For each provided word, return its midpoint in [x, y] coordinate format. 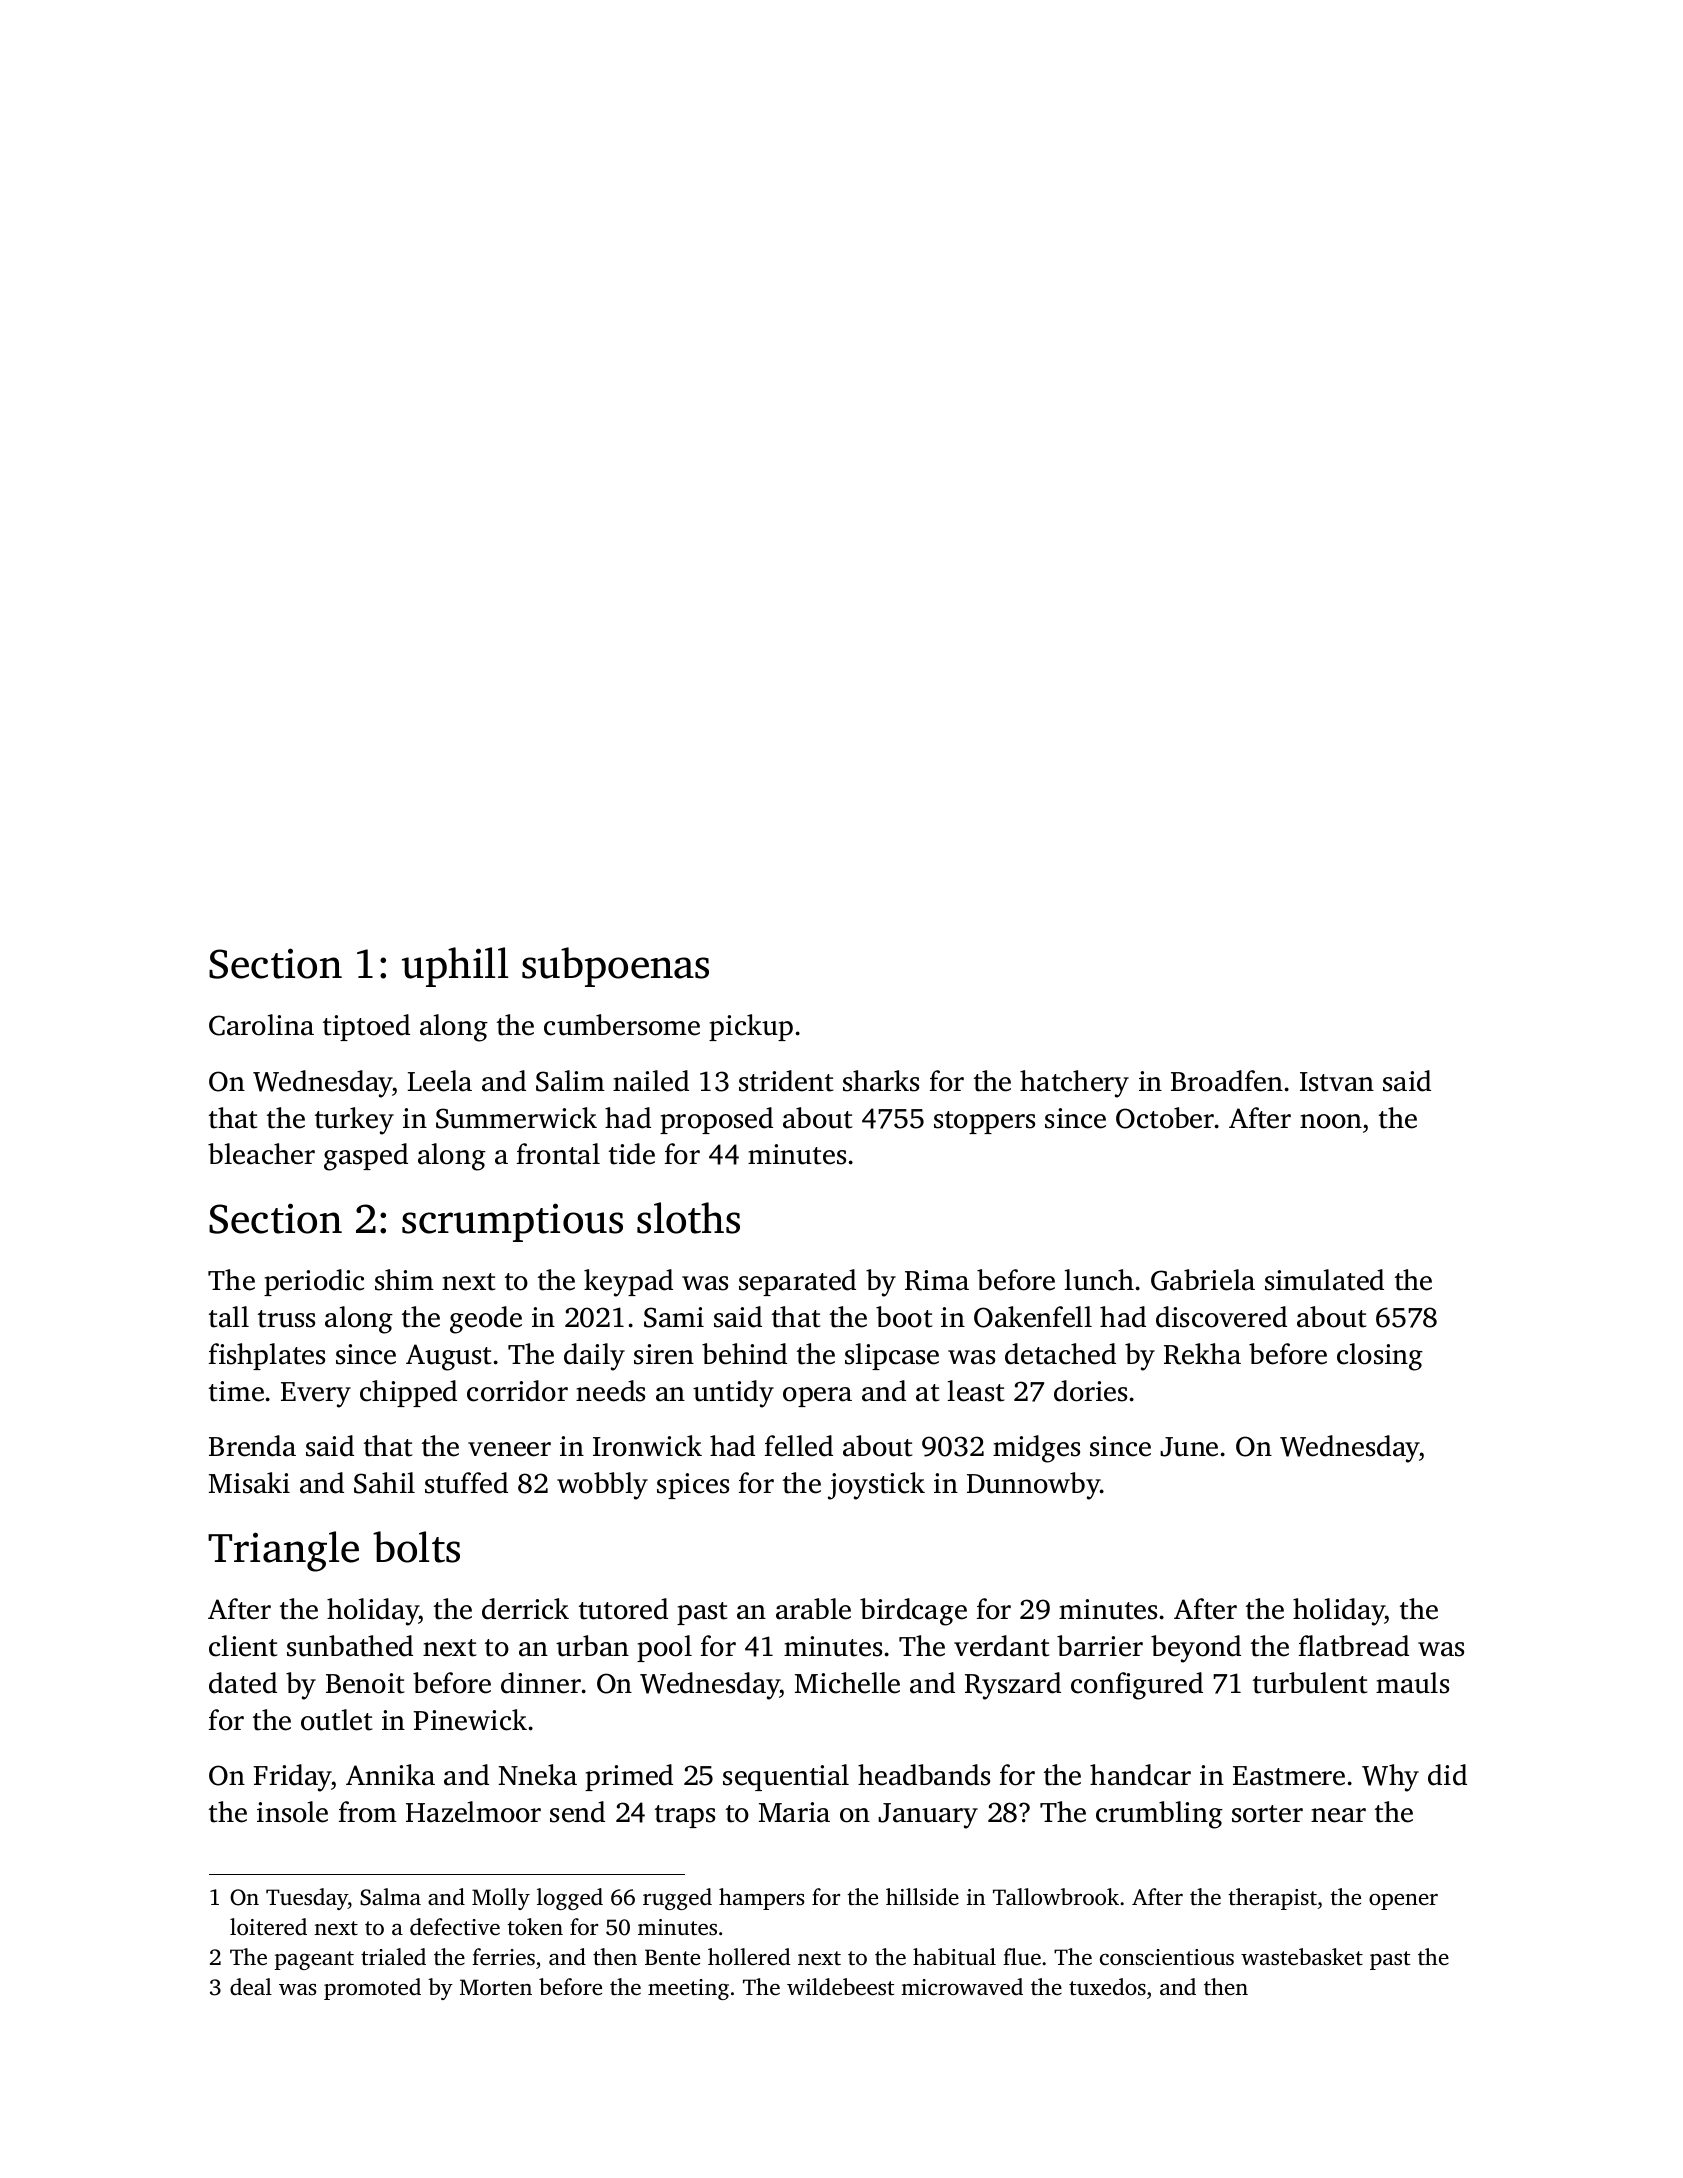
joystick [876, 1486]
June [1189, 1447]
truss [286, 1319]
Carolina [261, 1025]
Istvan [1337, 1082]
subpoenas [615, 967]
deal [251, 1987]
